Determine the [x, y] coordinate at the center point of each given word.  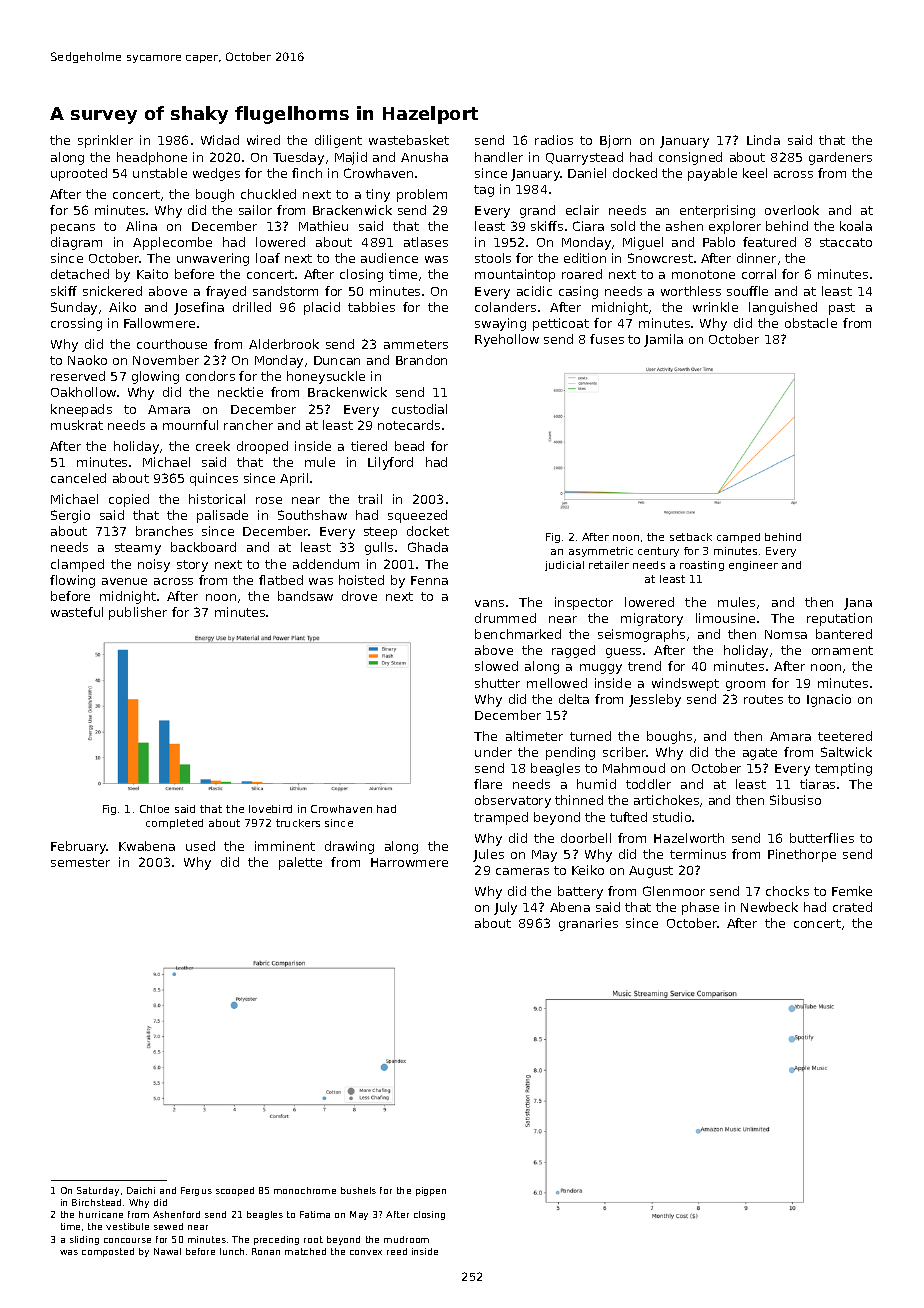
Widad [220, 140]
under [493, 752]
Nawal [167, 1251]
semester [80, 862]
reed [397, 1251]
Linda [763, 140]
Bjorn [615, 141]
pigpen [431, 1191]
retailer [609, 565]
